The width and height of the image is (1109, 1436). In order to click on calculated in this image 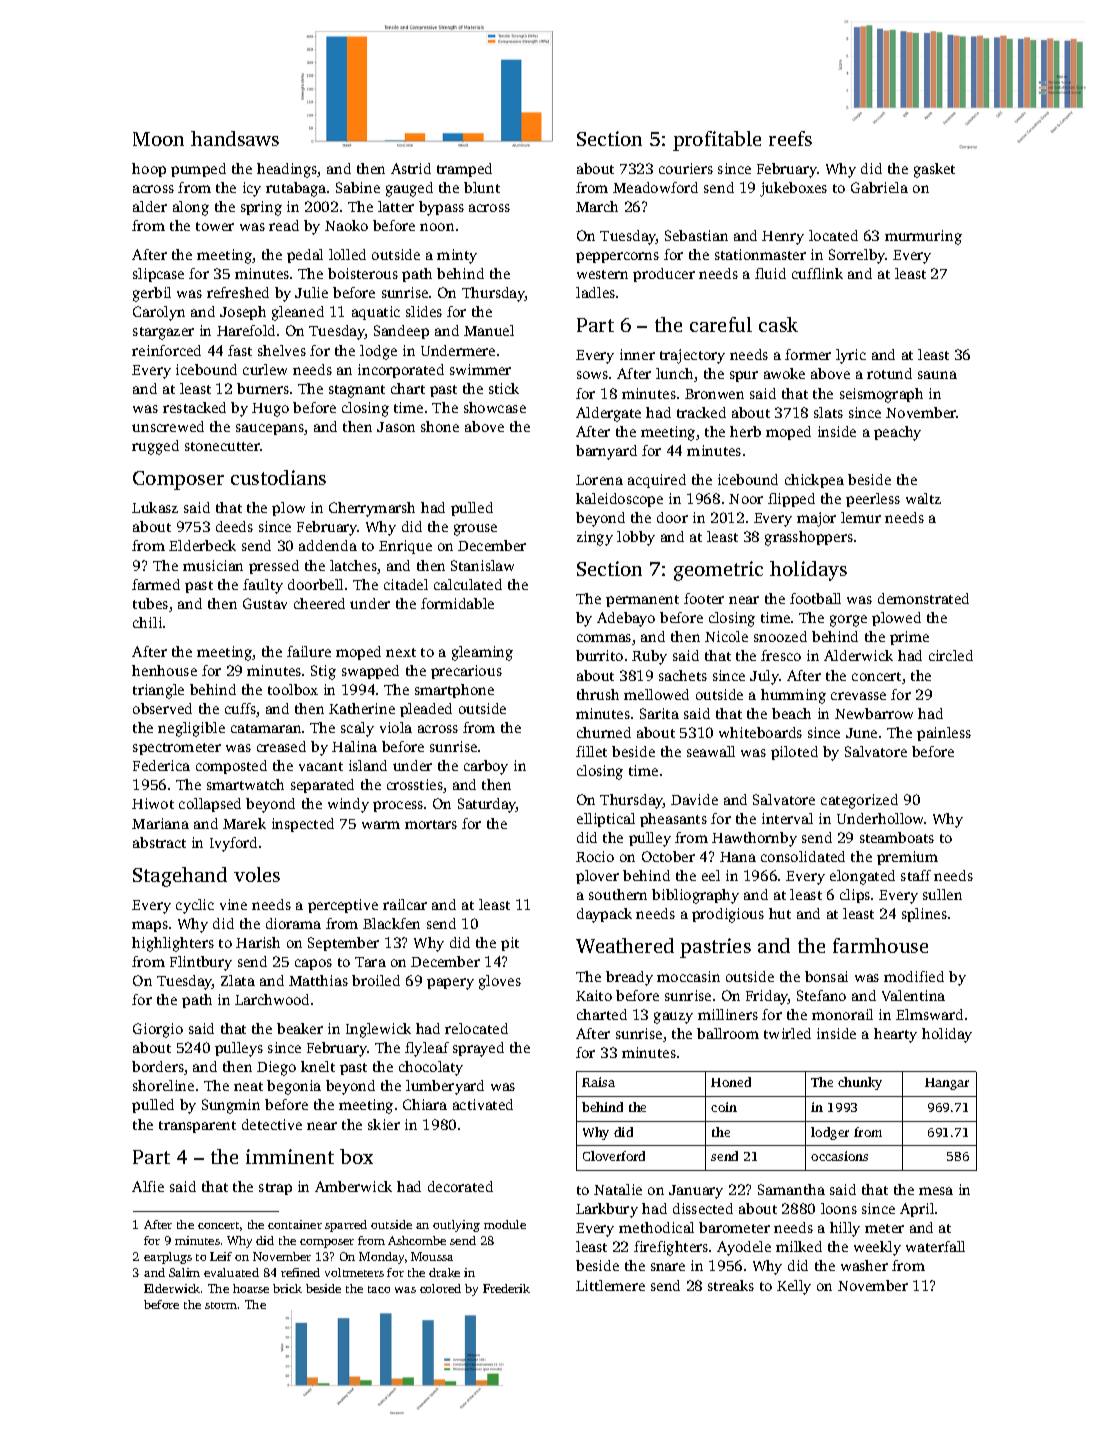, I will do `click(468, 584)`.
